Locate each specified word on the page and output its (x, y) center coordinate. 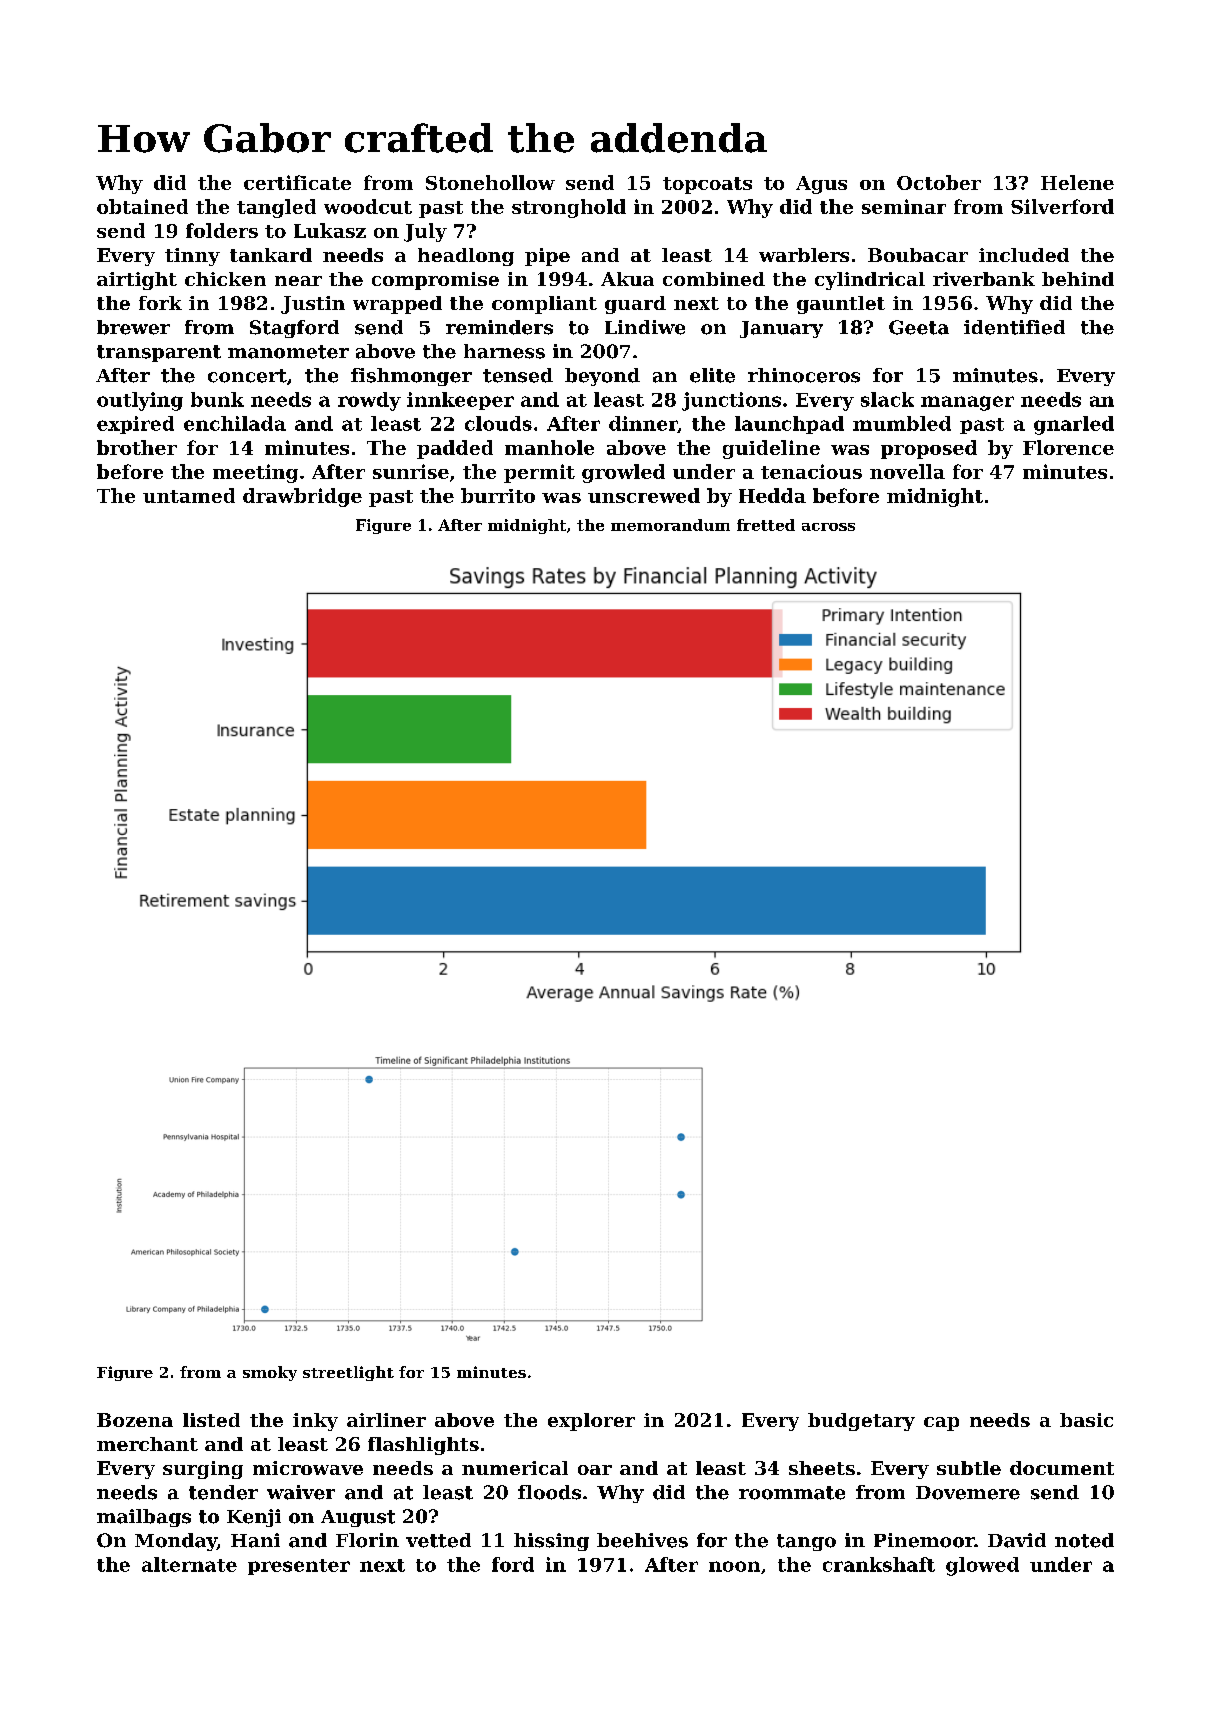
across (828, 527)
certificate (297, 182)
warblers (804, 255)
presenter (299, 1567)
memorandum (670, 525)
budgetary (861, 1422)
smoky (270, 1373)
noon (734, 1566)
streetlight (348, 1373)
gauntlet (841, 305)
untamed (189, 495)
